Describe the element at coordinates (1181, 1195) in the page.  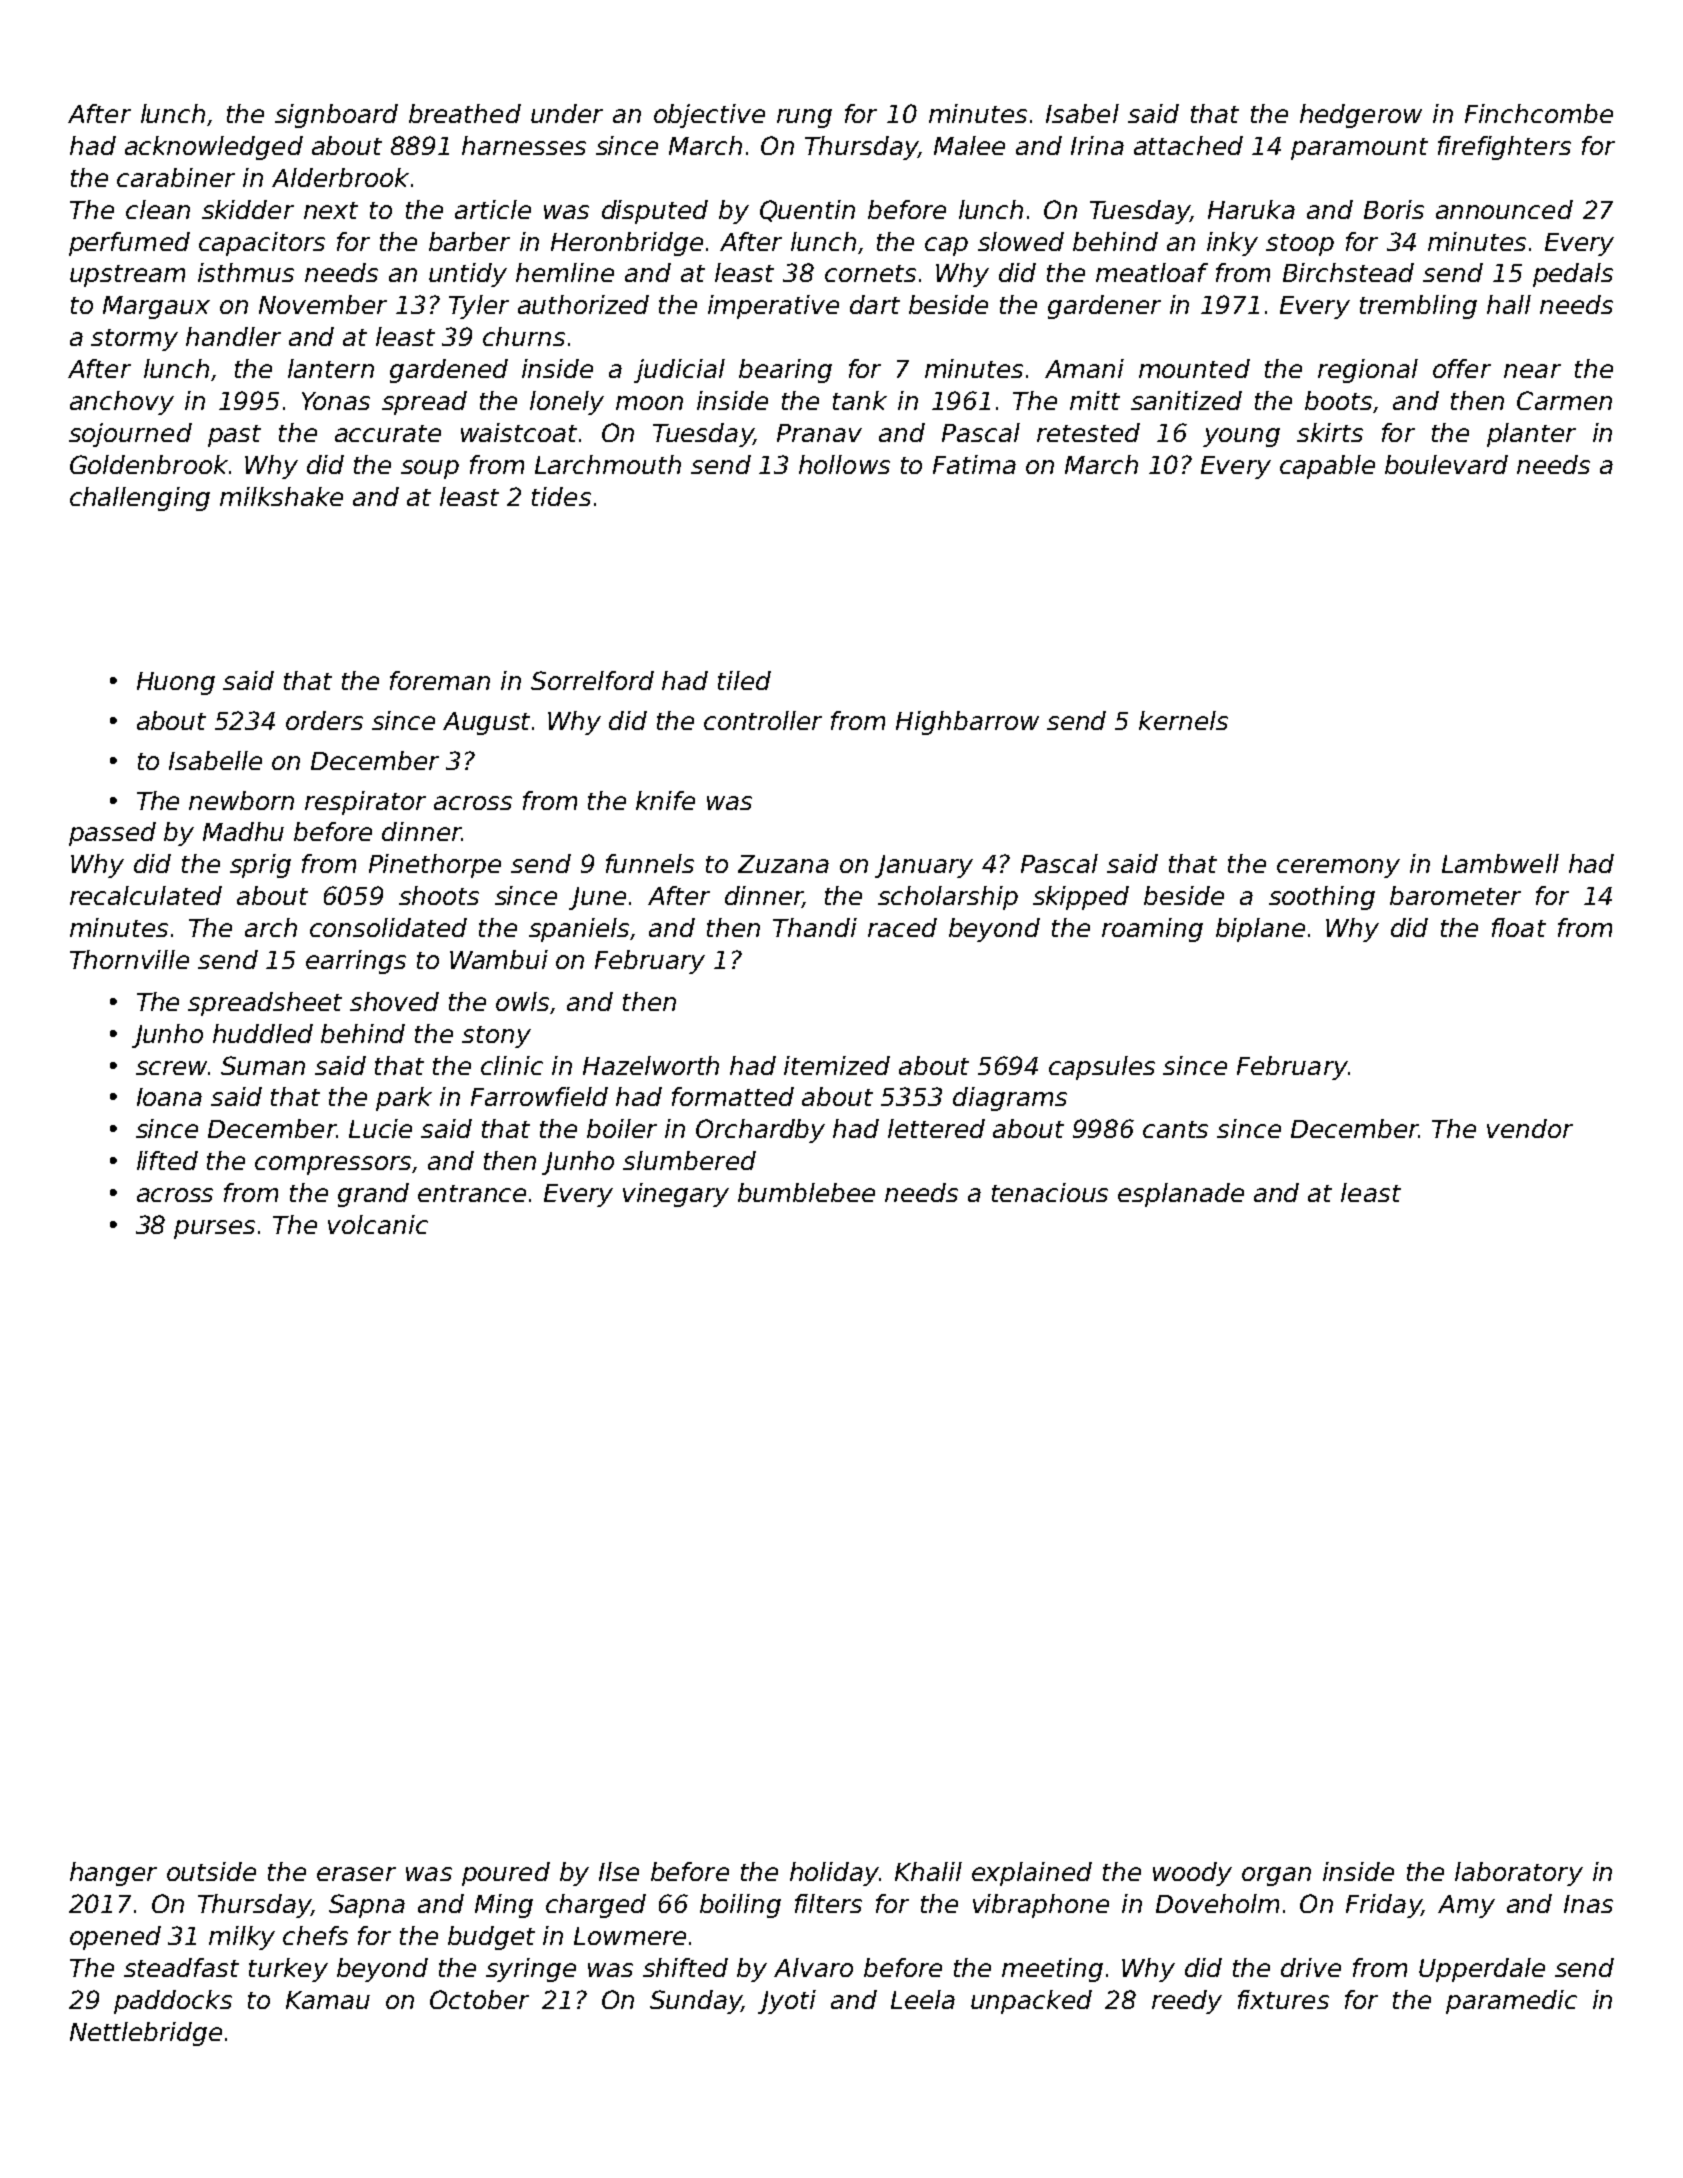
I see `esplanade` at that location.
